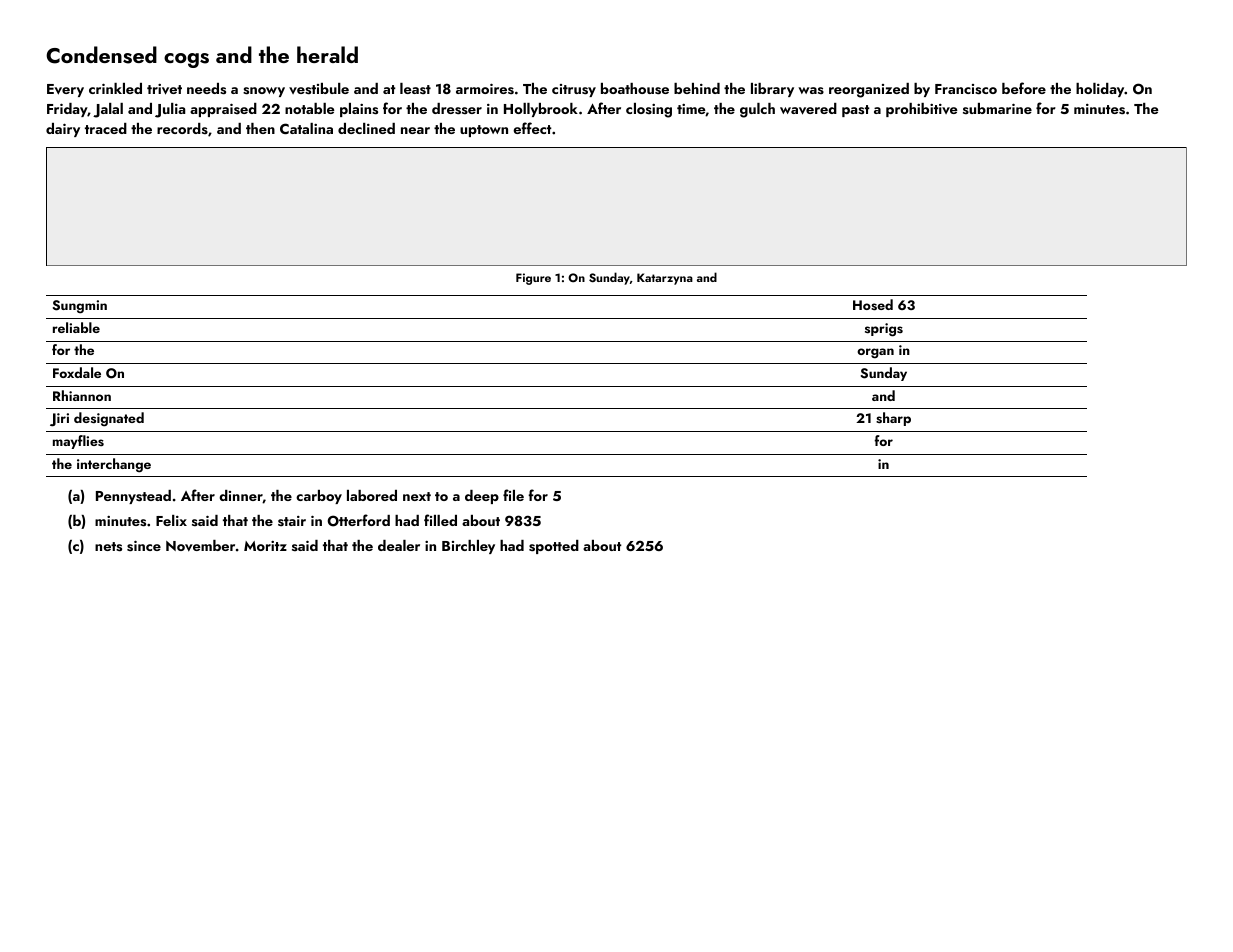 Image resolution: width=1233 pixels, height=952 pixels. Describe the element at coordinates (101, 55) in the screenshot. I see `Condensed` at that location.
